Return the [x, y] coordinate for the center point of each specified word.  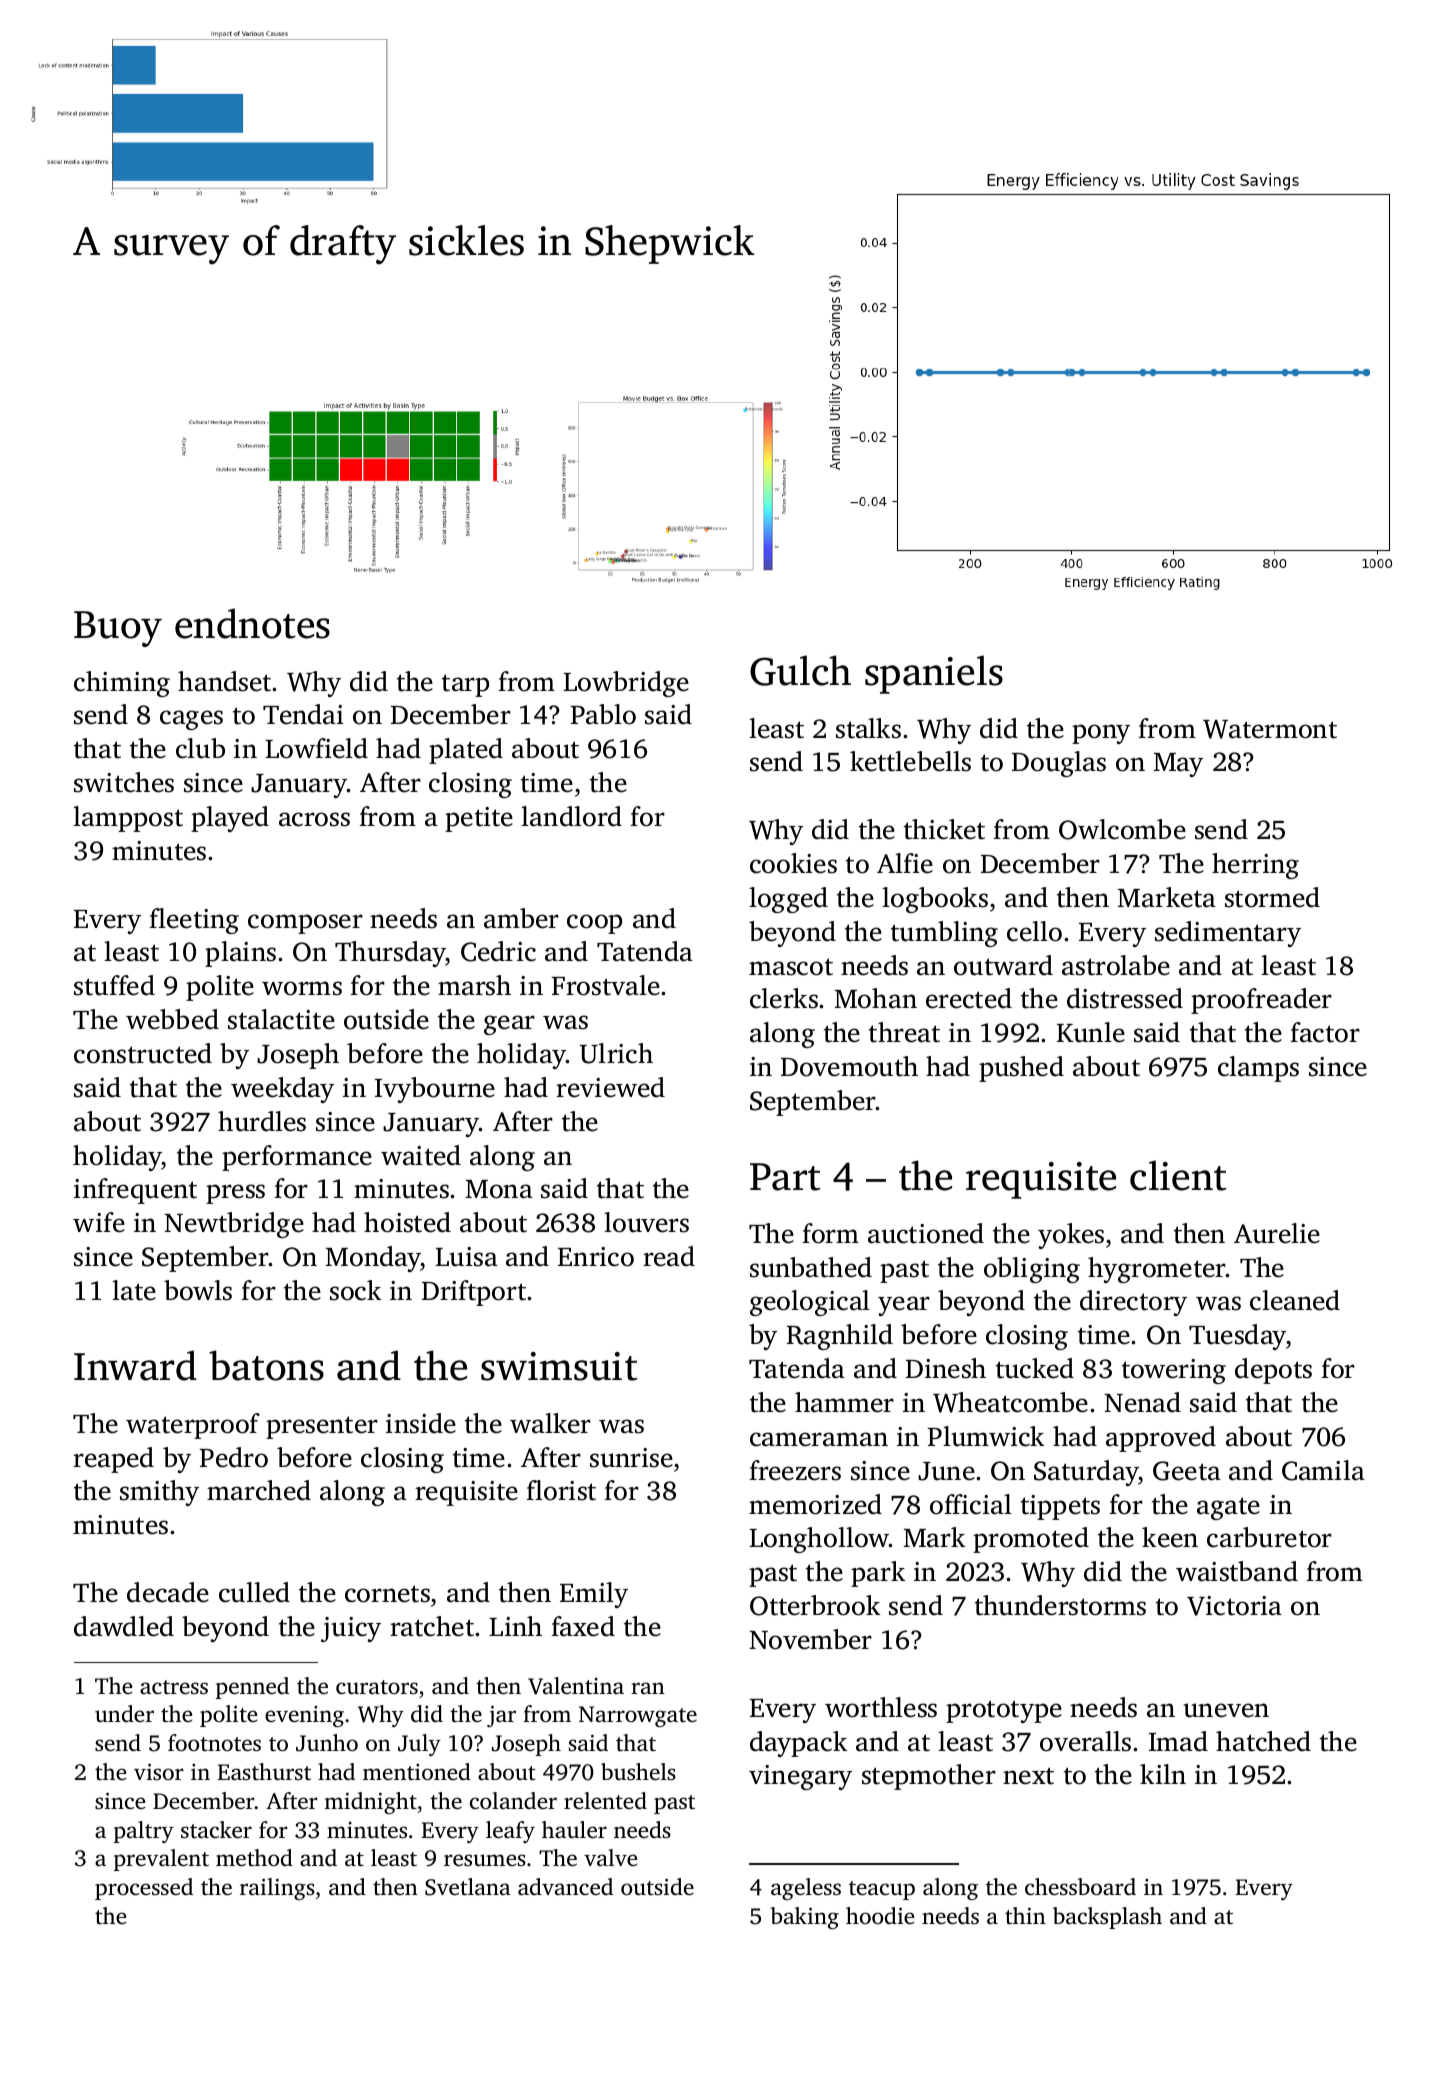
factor [1325, 1032]
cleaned [1295, 1300]
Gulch [800, 670]
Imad [1178, 1741]
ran [648, 1688]
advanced [565, 1887]
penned [252, 1688]
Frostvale [605, 985]
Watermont [1270, 729]
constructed [143, 1053]
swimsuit [559, 1366]
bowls [198, 1290]
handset [225, 681]
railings [277, 1889]
